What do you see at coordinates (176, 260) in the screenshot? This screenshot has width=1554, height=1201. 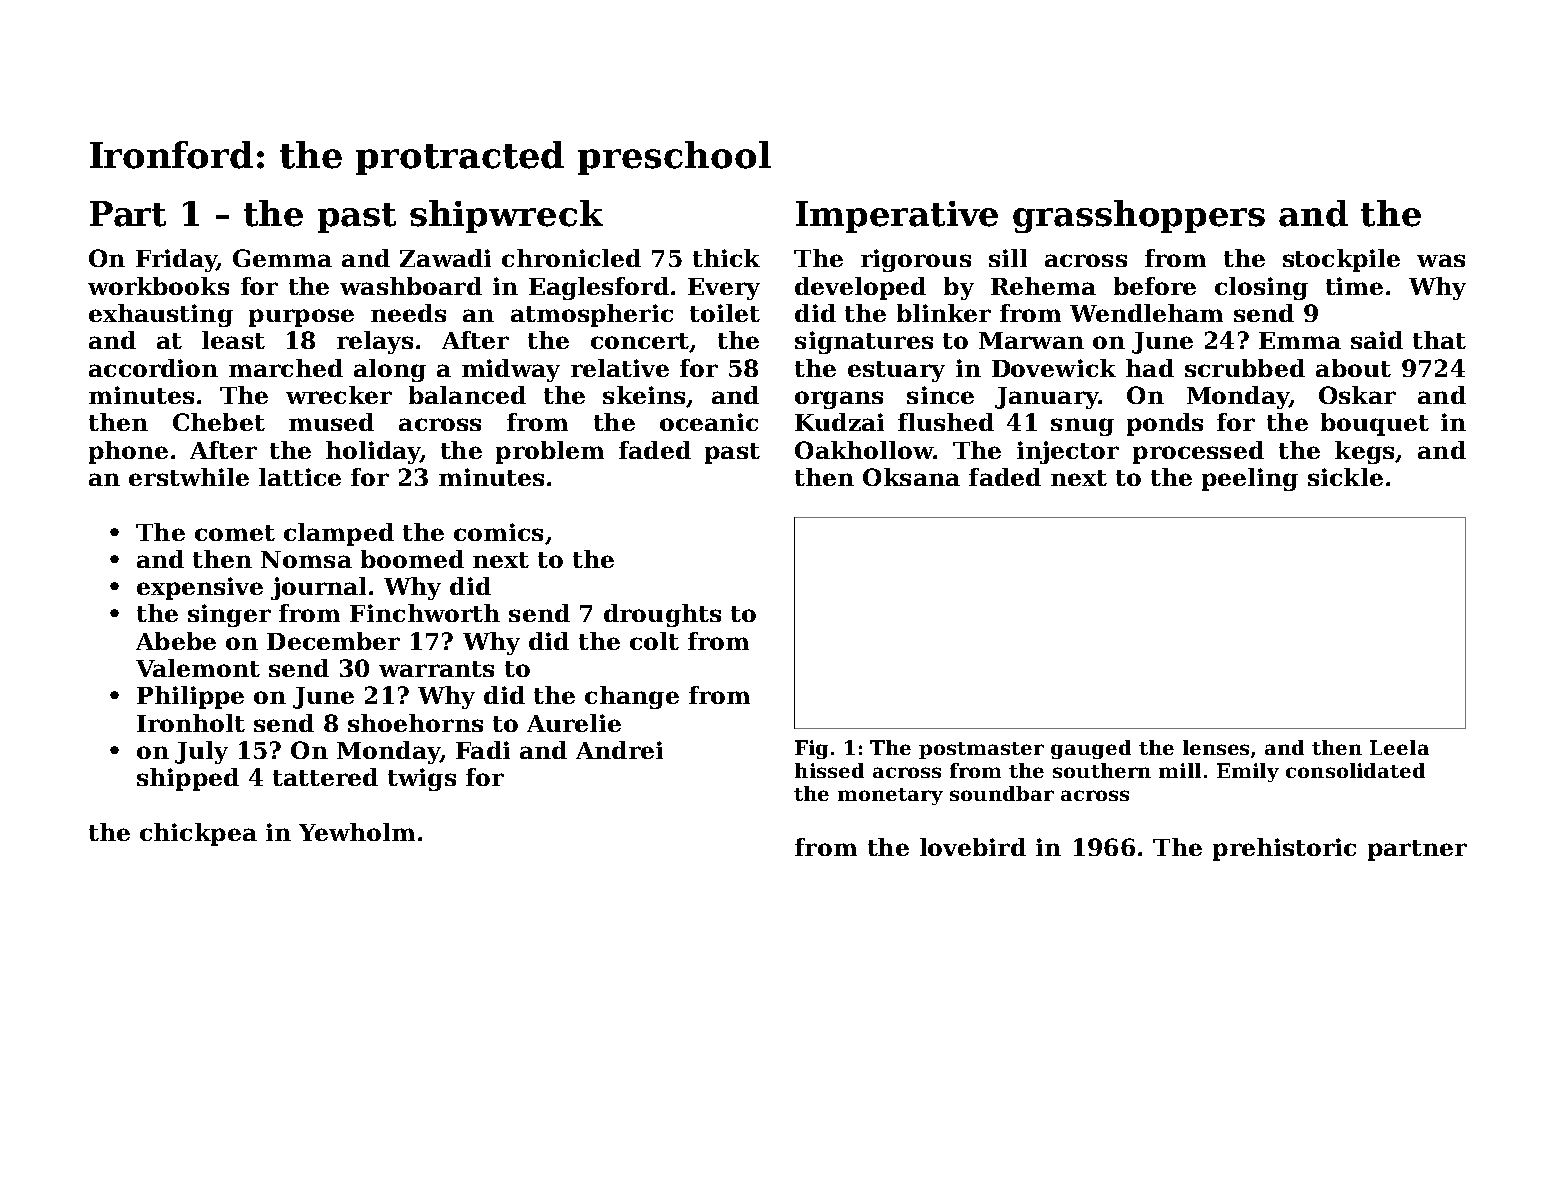 I see `Friday` at bounding box center [176, 260].
